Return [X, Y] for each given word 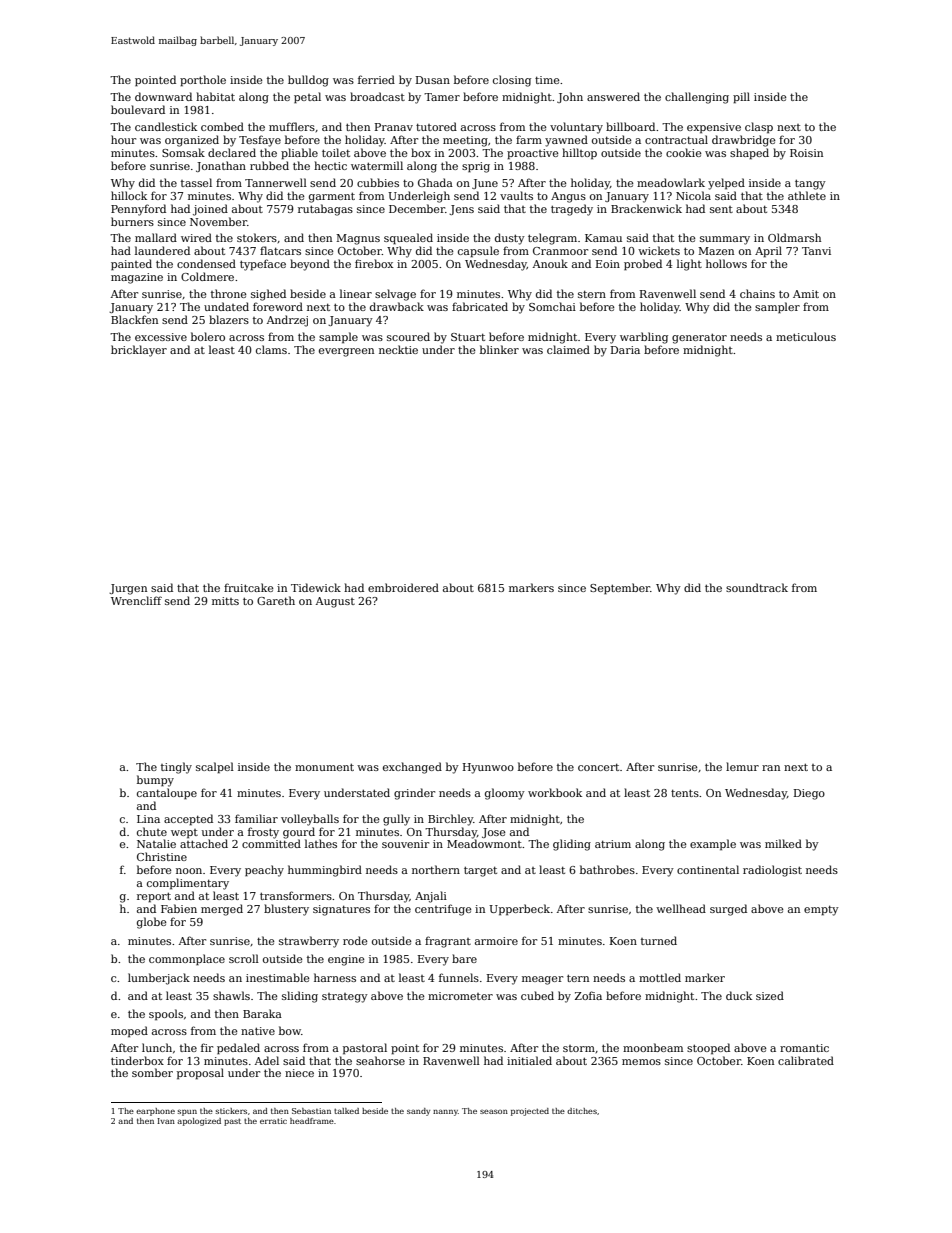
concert [598, 767]
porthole [203, 81]
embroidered [403, 587]
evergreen [346, 352]
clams [271, 349]
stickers [231, 1111]
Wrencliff [136, 600]
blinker [499, 349]
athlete [807, 195]
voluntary [576, 128]
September [620, 589]
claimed [568, 349]
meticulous [806, 336]
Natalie [156, 843]
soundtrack [757, 587]
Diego [809, 794]
